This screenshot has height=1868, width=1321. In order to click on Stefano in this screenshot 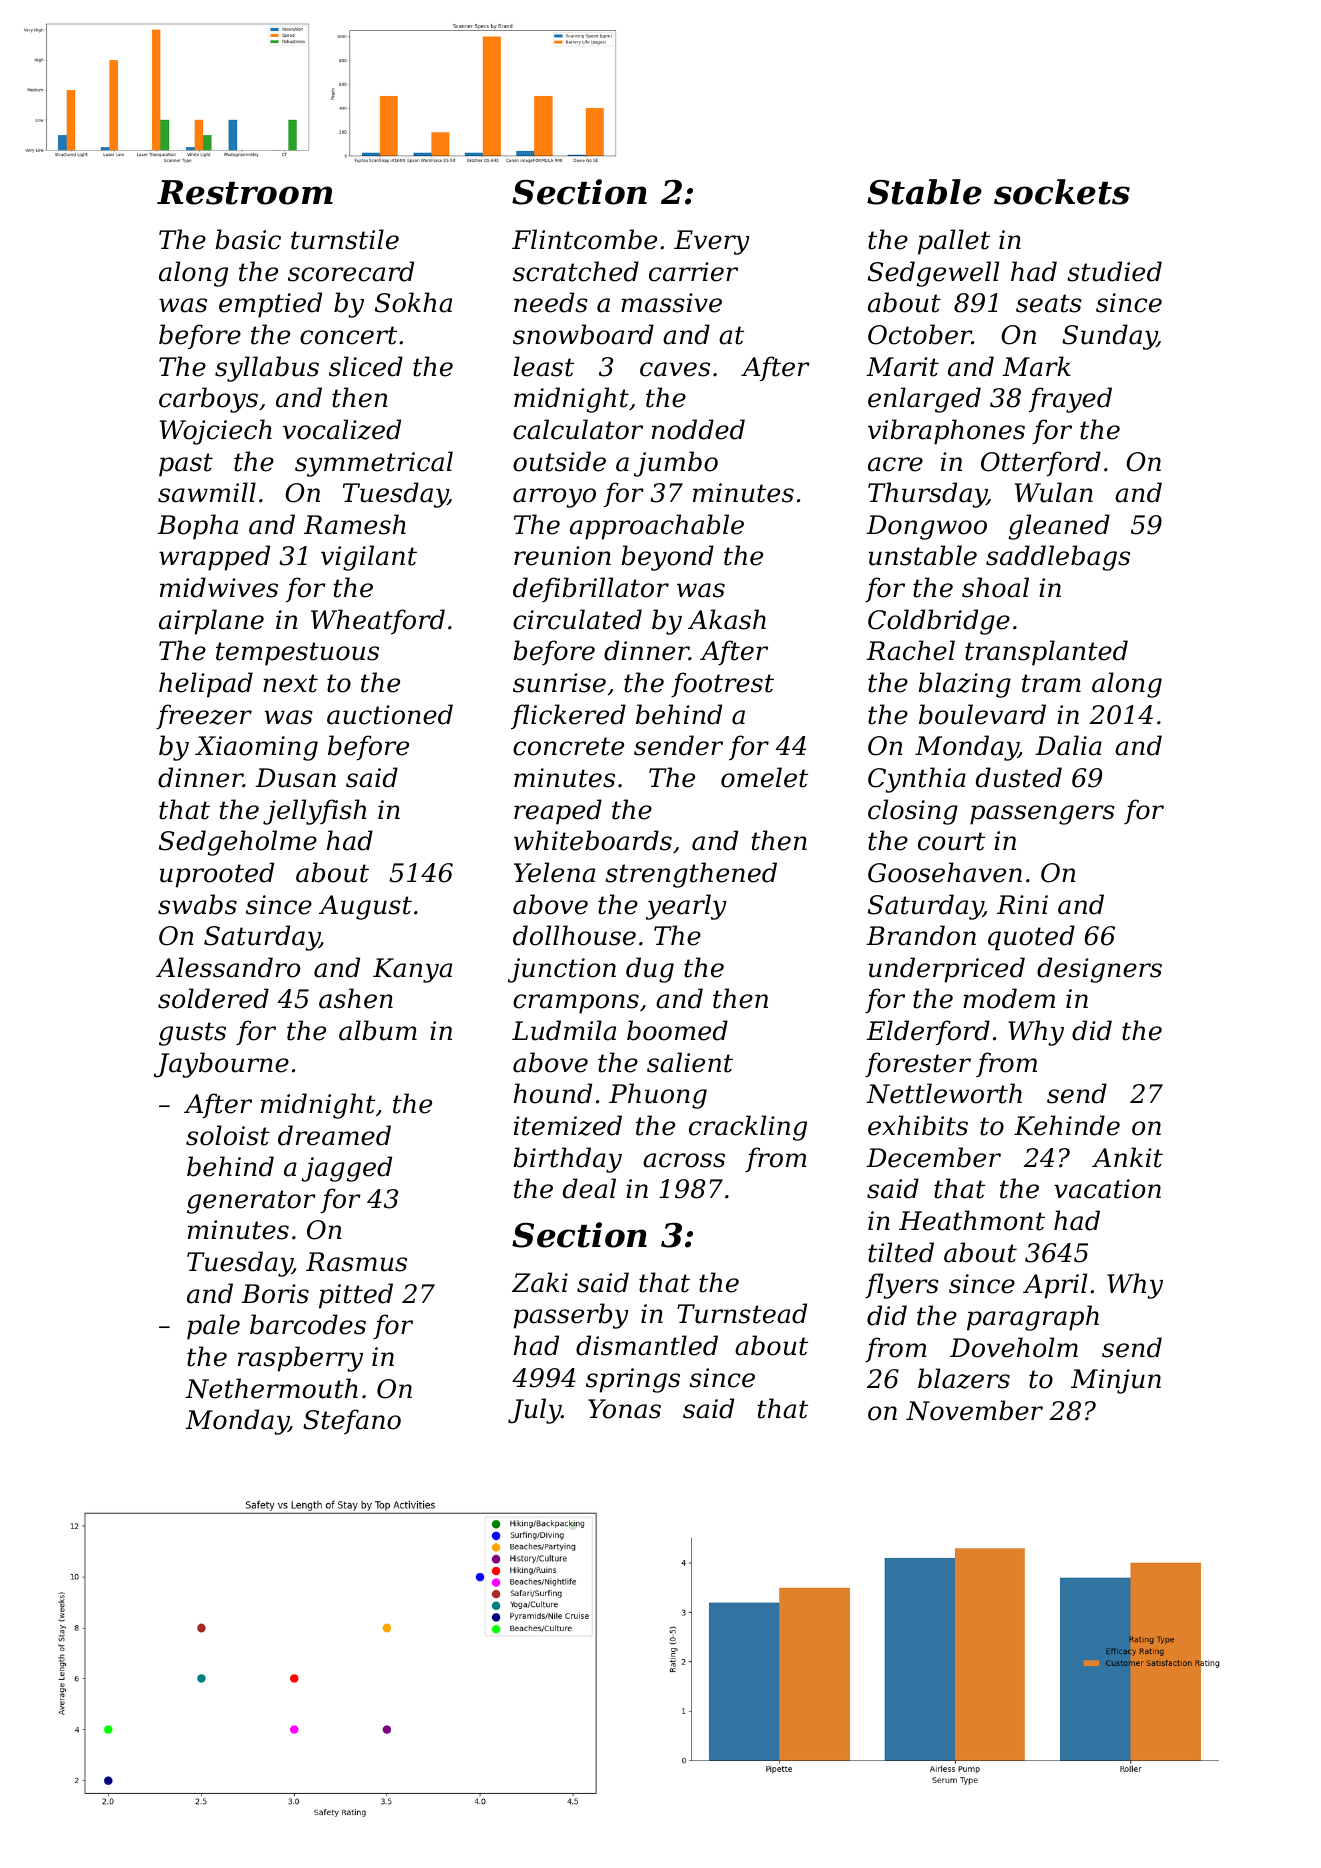, I will do `click(352, 1422)`.
